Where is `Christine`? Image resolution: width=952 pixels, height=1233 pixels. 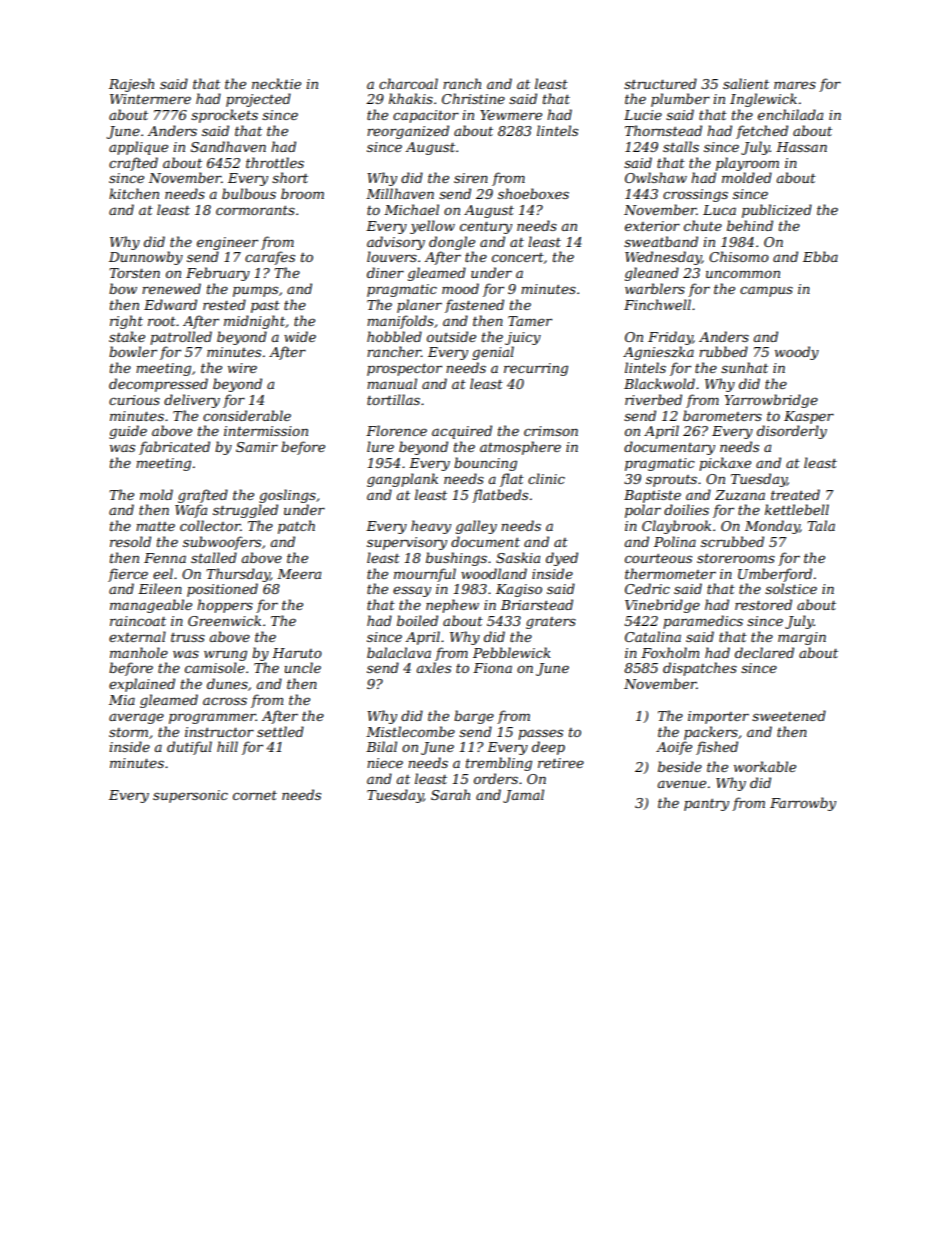 Christine is located at coordinates (473, 98).
